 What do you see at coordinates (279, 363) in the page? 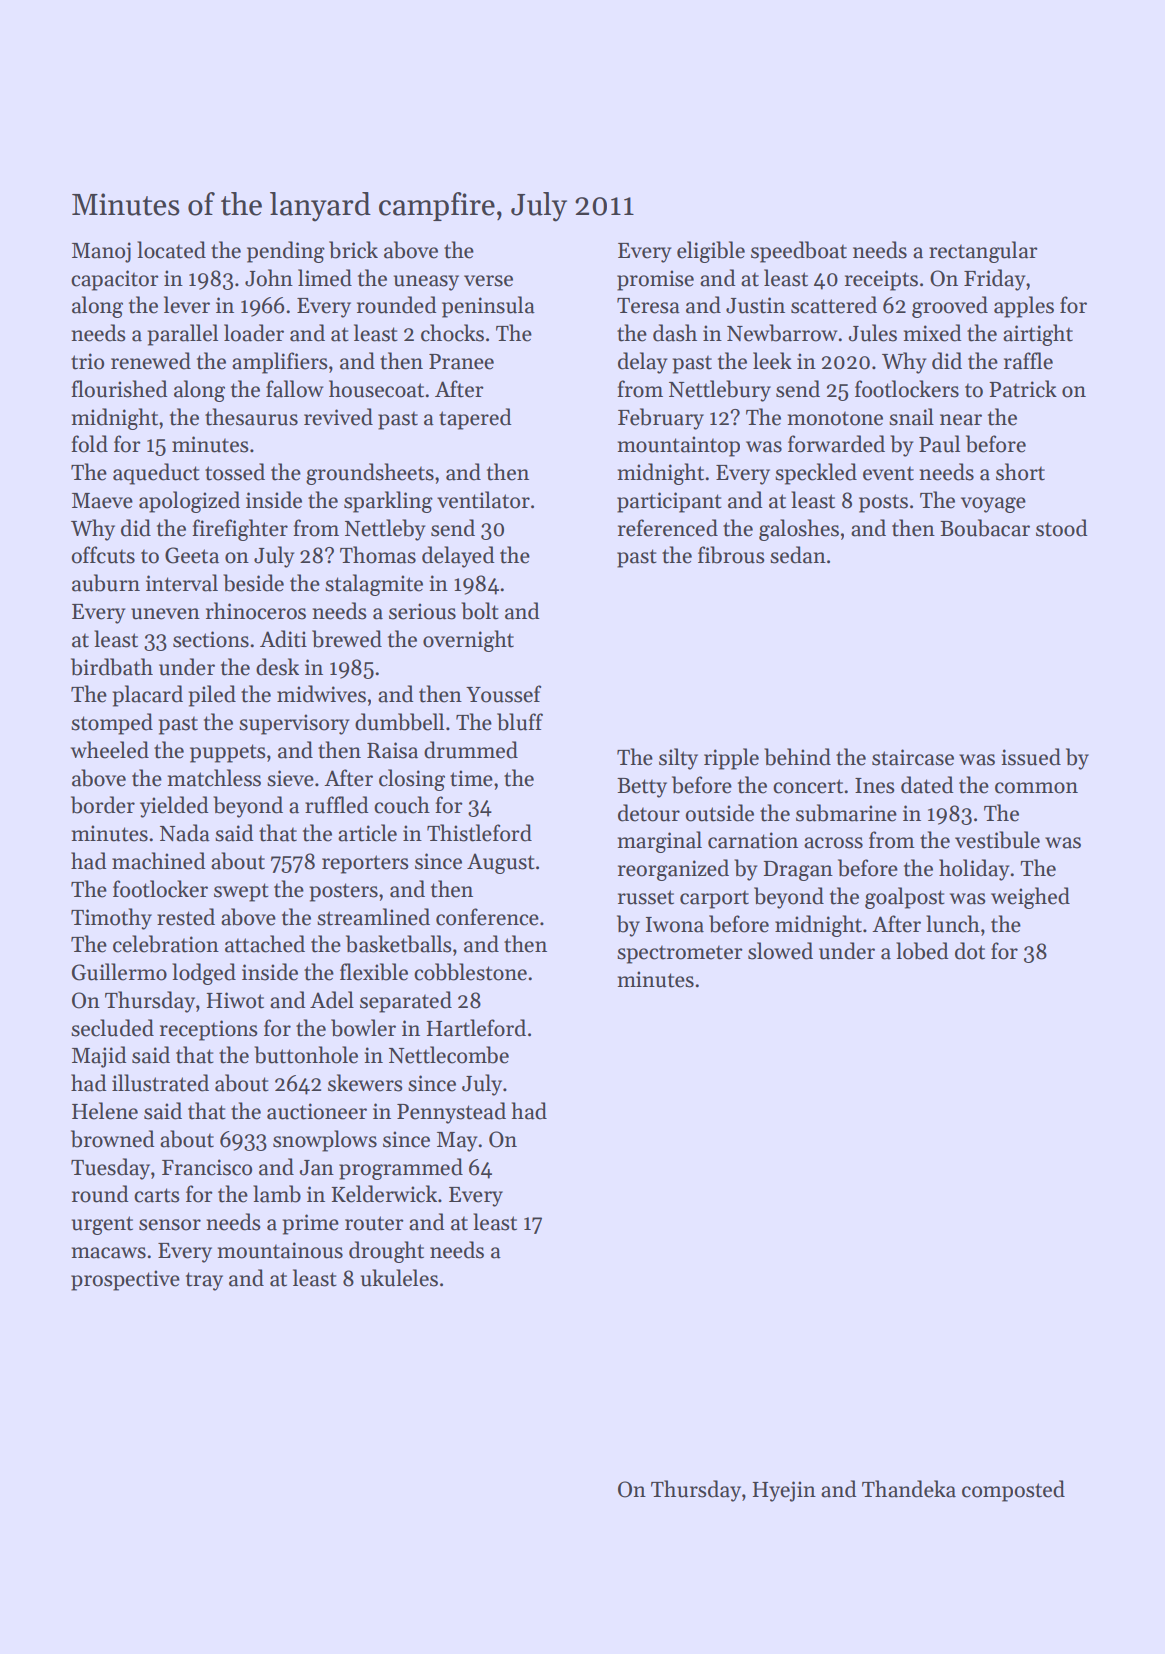
I see `amplifiers` at bounding box center [279, 363].
